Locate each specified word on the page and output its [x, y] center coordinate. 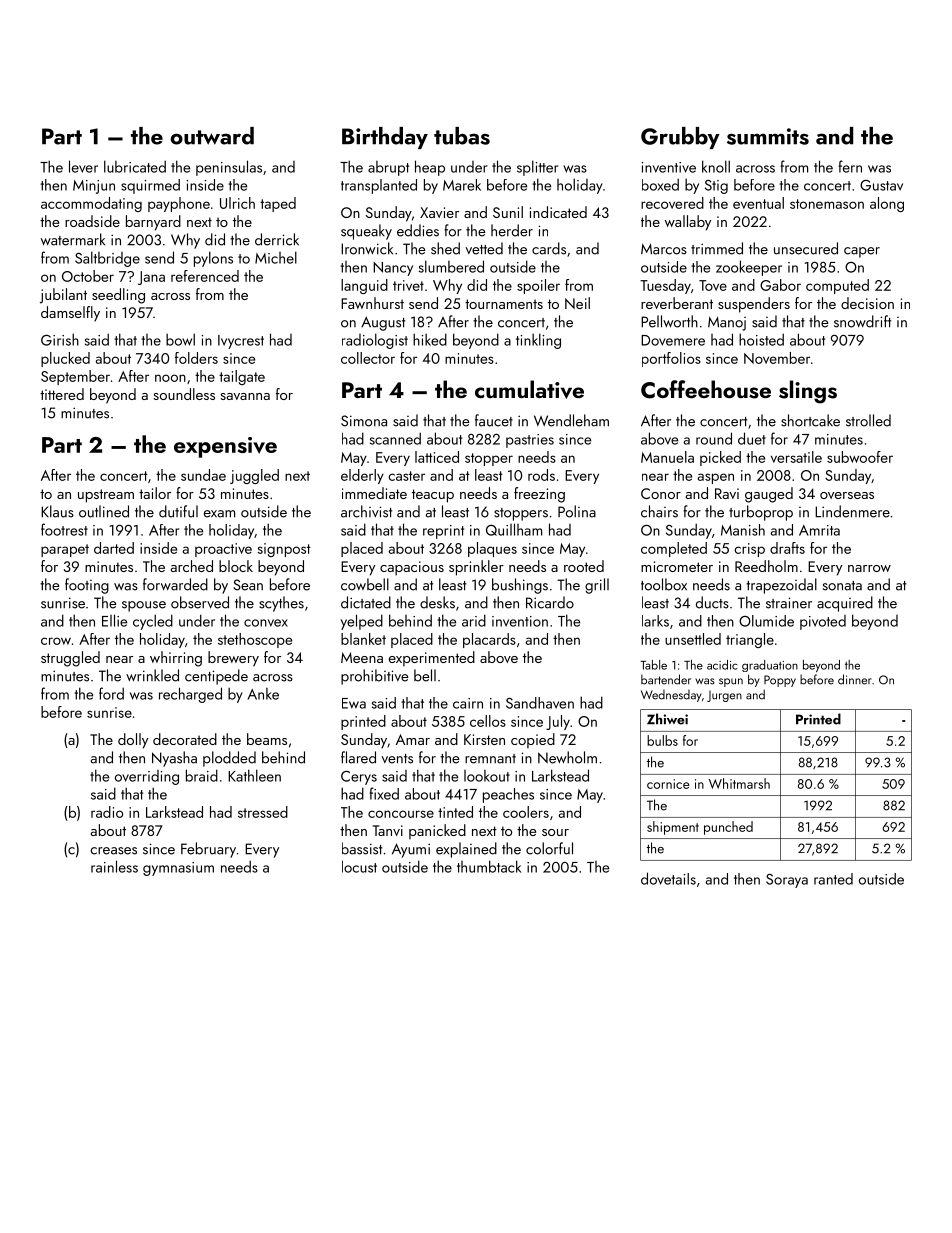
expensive [225, 447]
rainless [114, 866]
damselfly [70, 313]
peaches [508, 795]
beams [267, 739]
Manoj [727, 323]
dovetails [668, 878]
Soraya [787, 881]
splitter [537, 168]
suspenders [754, 305]
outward [212, 136]
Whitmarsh [739, 783]
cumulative [529, 389]
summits [768, 136]
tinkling [538, 341]
